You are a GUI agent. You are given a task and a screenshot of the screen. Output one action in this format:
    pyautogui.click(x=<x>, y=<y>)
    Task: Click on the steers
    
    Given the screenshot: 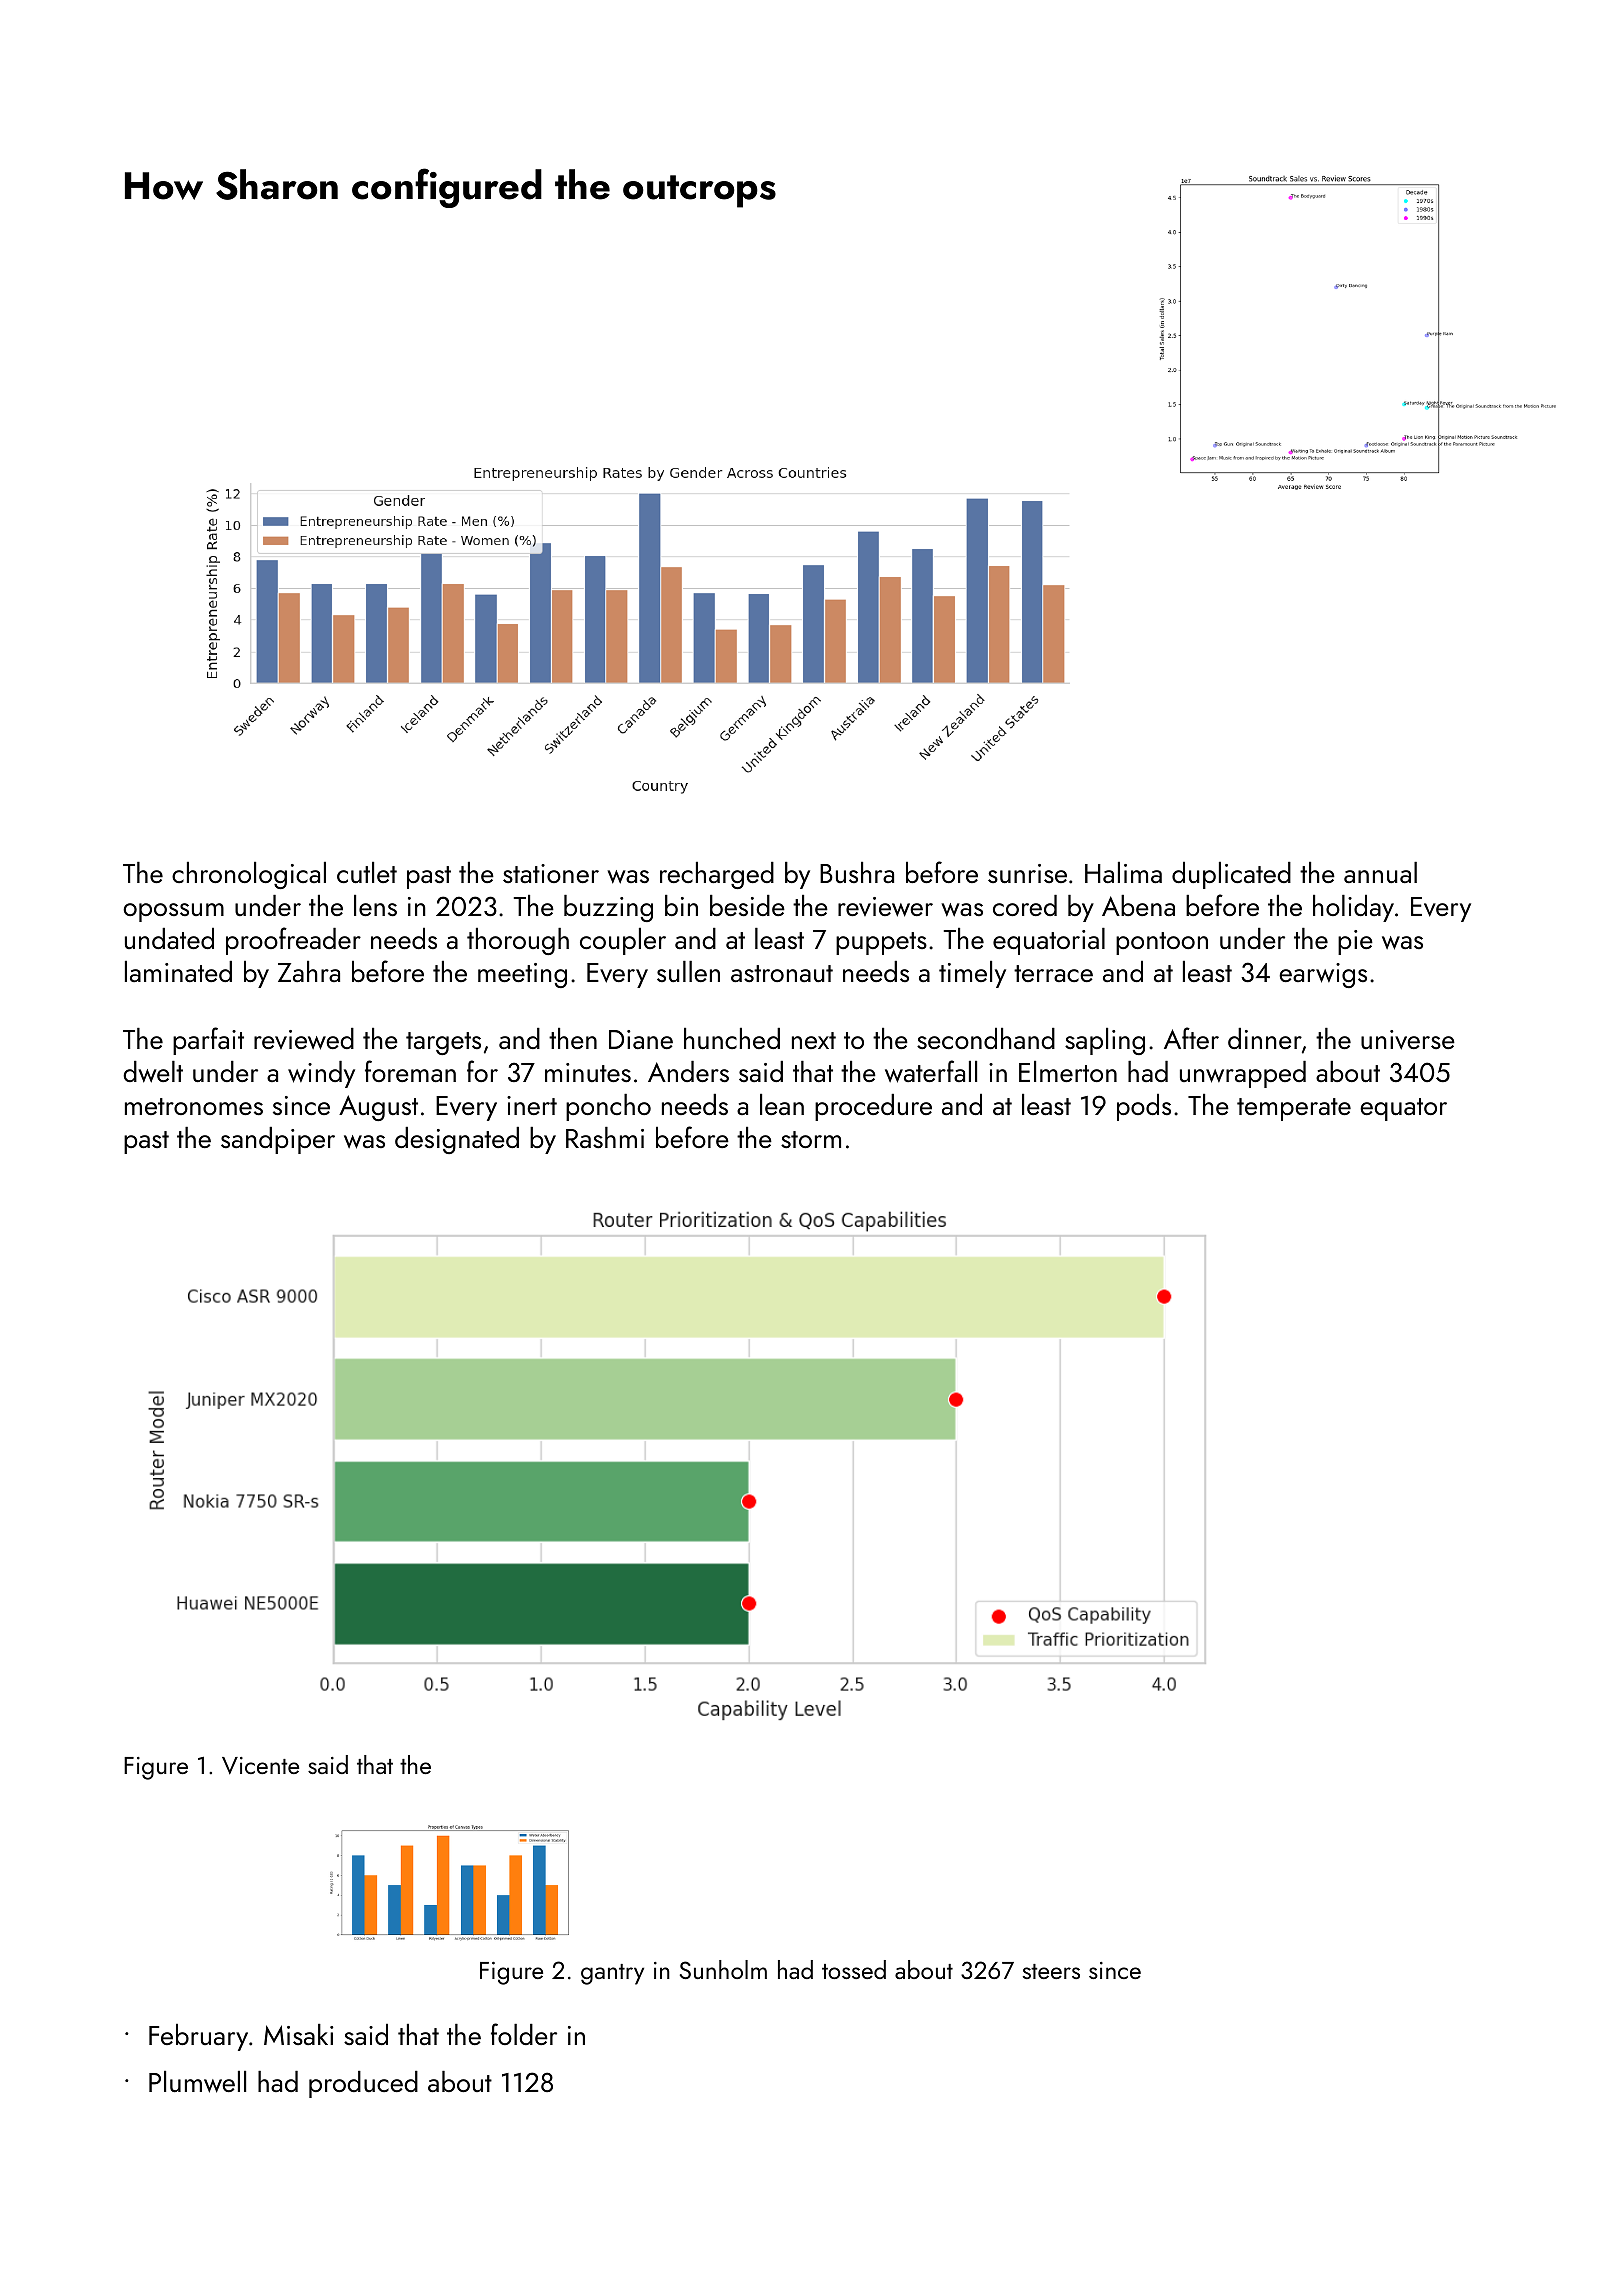 What is the action you would take?
    pyautogui.click(x=1051, y=1971)
